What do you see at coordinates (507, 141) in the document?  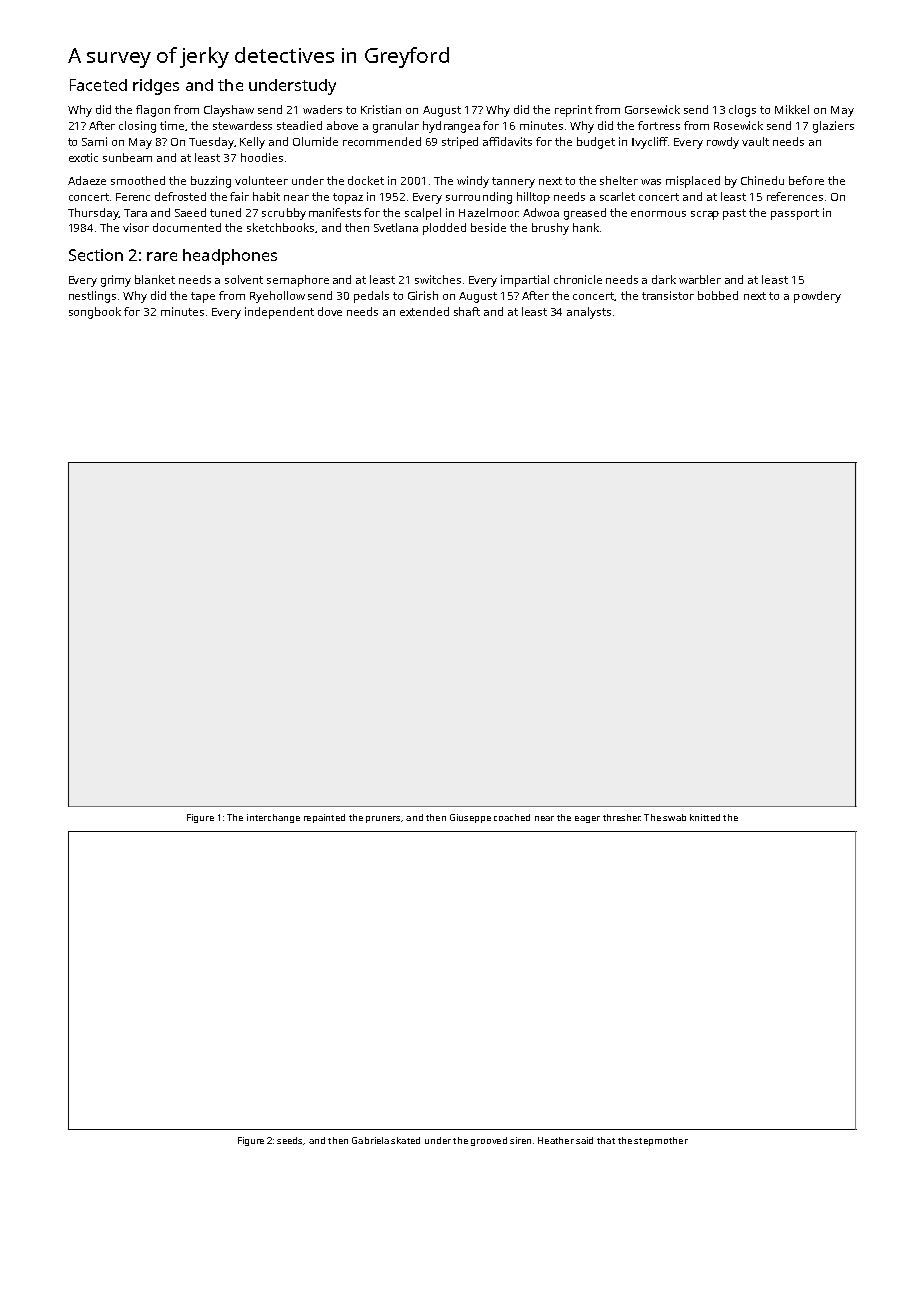 I see `affidavits` at bounding box center [507, 141].
